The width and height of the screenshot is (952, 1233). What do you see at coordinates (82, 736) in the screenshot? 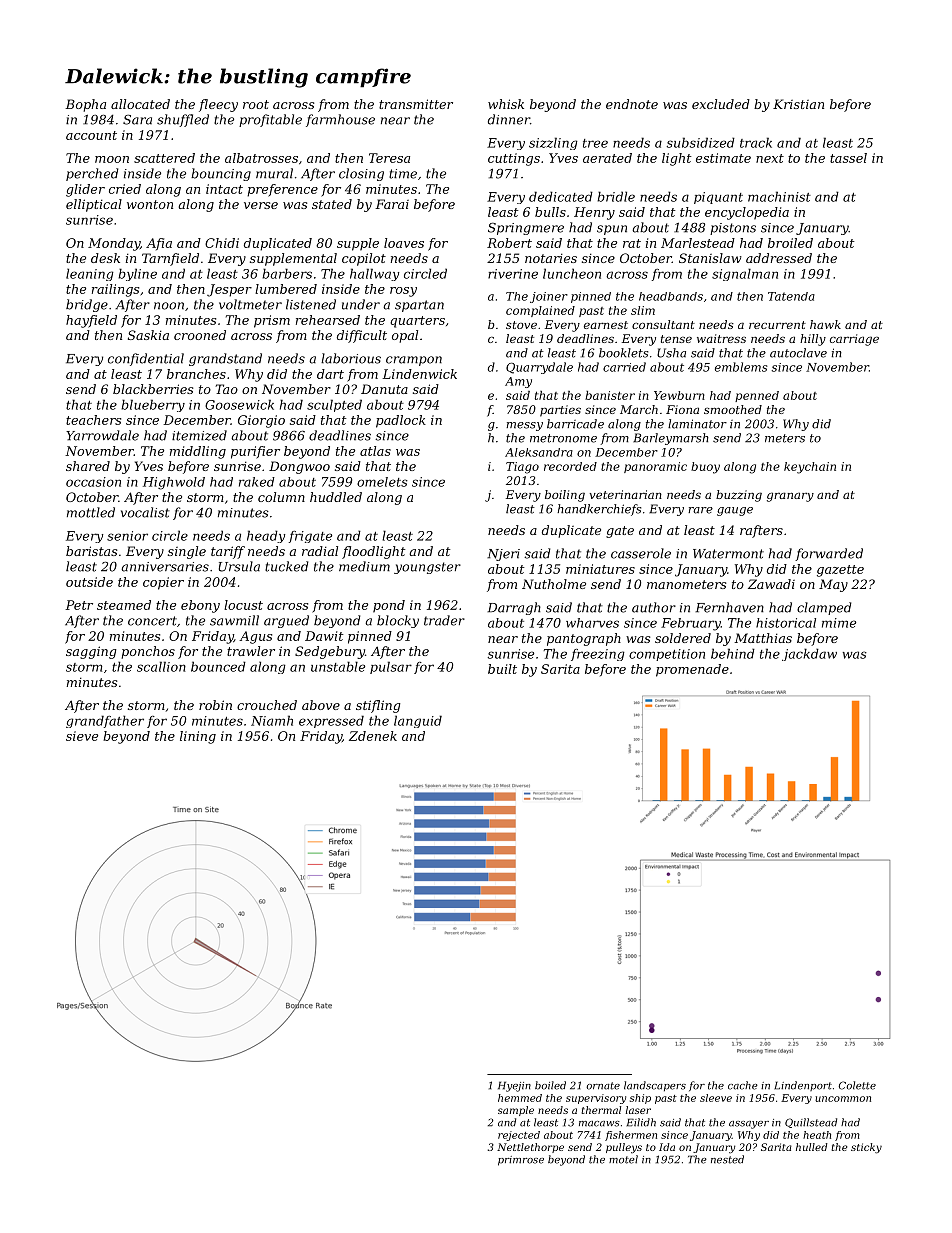
I see `sieve` at bounding box center [82, 736].
